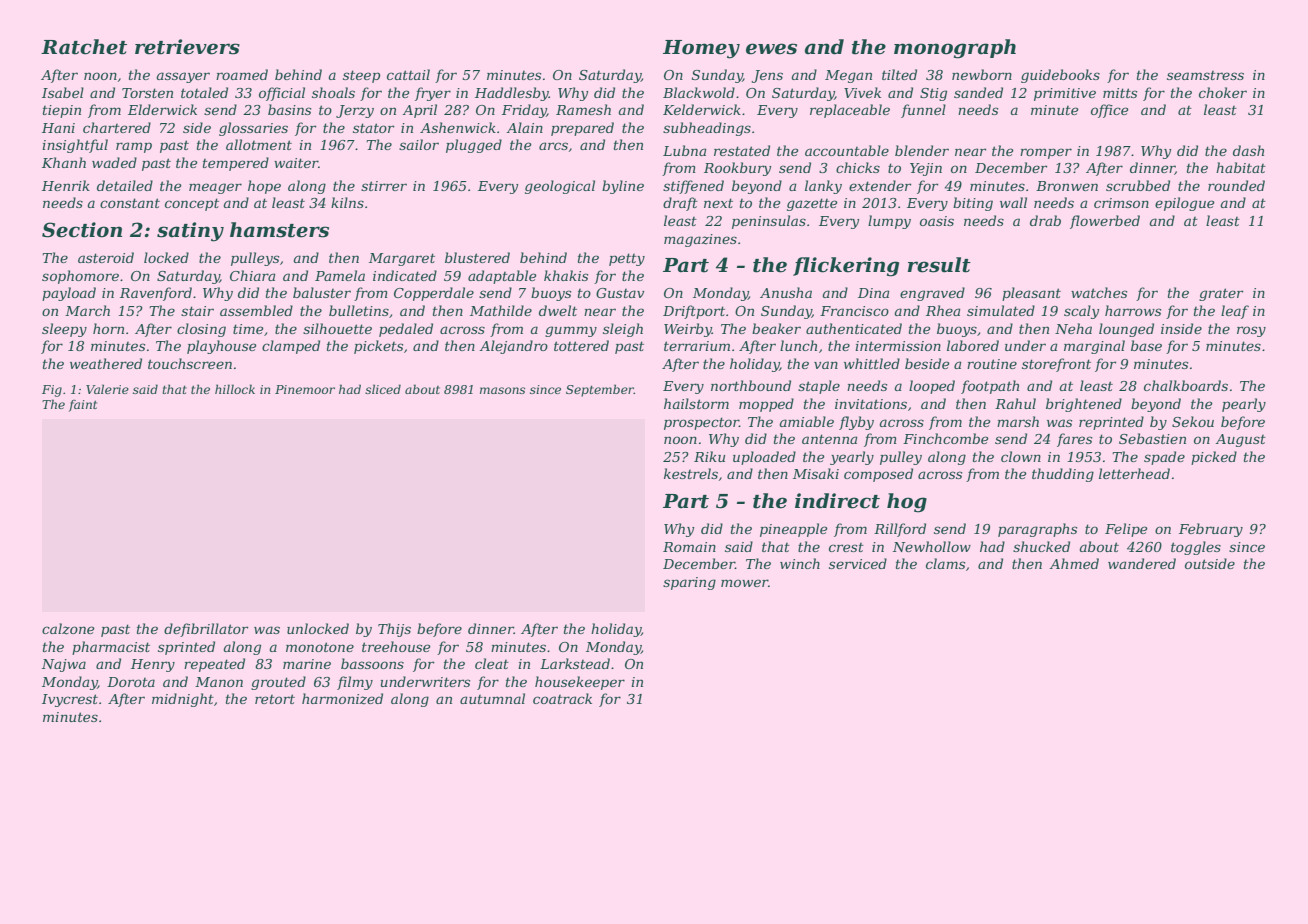  Describe the element at coordinates (691, 473) in the screenshot. I see `kestrels` at that location.
